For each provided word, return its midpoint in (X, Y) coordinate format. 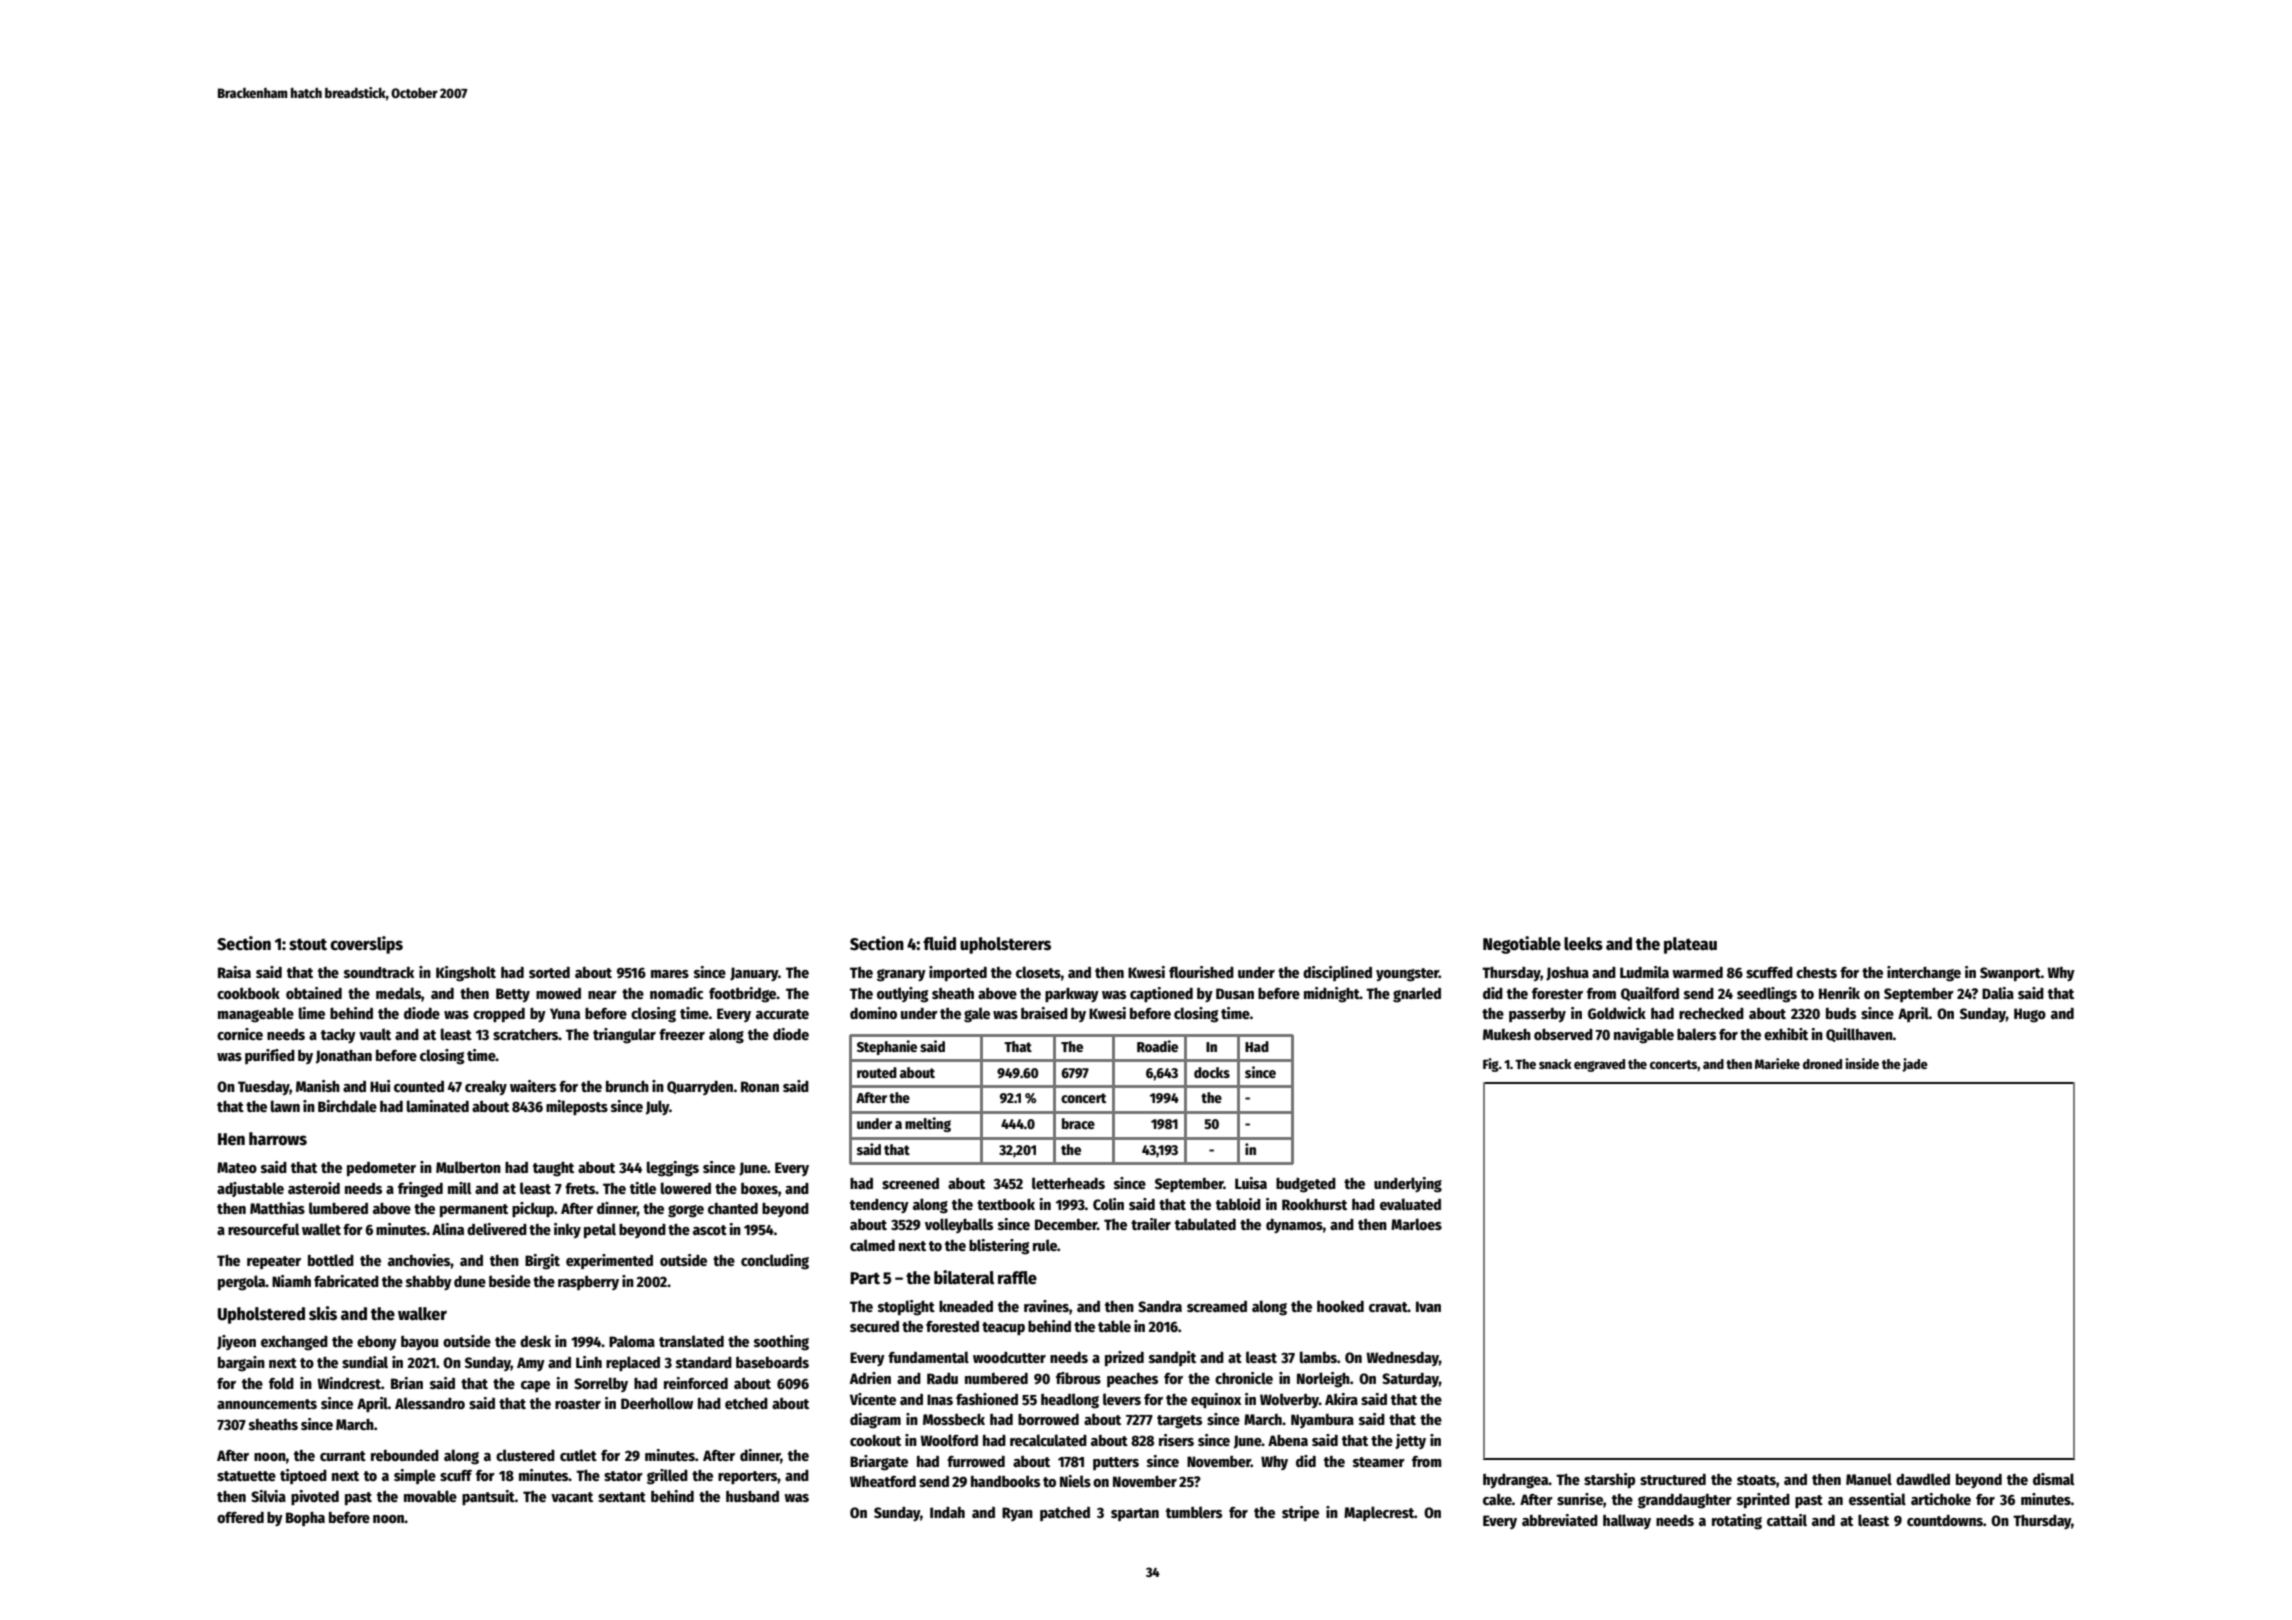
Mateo (237, 1167)
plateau (1690, 945)
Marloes (1416, 1224)
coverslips (366, 945)
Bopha (305, 1519)
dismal (2053, 1479)
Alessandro (430, 1403)
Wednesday (1402, 1359)
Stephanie (887, 1047)
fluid (939, 943)
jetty (1410, 1441)
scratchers (526, 1034)
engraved (1599, 1065)
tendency (879, 1206)
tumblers (1194, 1512)
